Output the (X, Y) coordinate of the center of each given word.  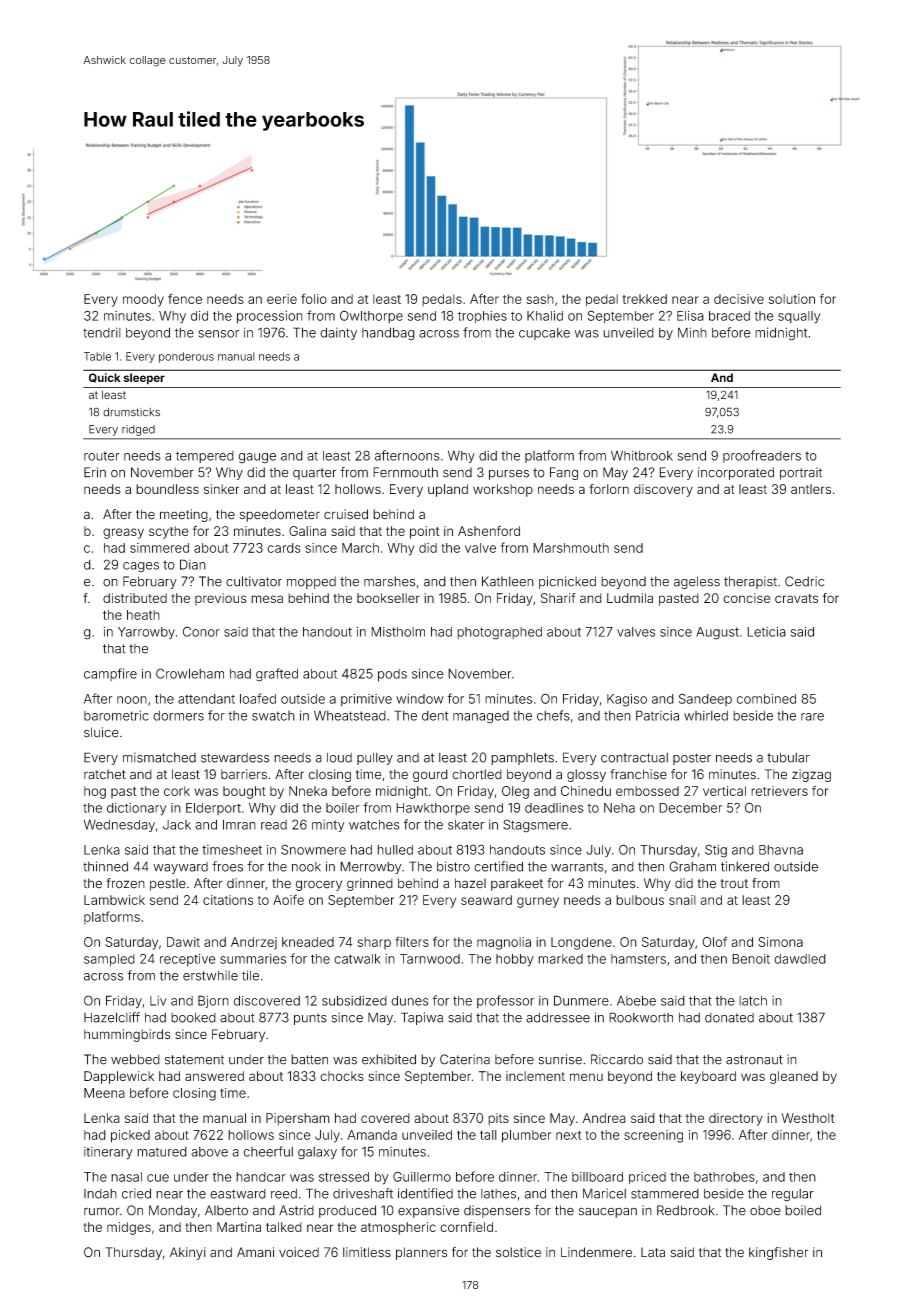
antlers (811, 489)
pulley (375, 759)
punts (310, 1019)
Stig (716, 851)
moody (143, 300)
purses (509, 474)
